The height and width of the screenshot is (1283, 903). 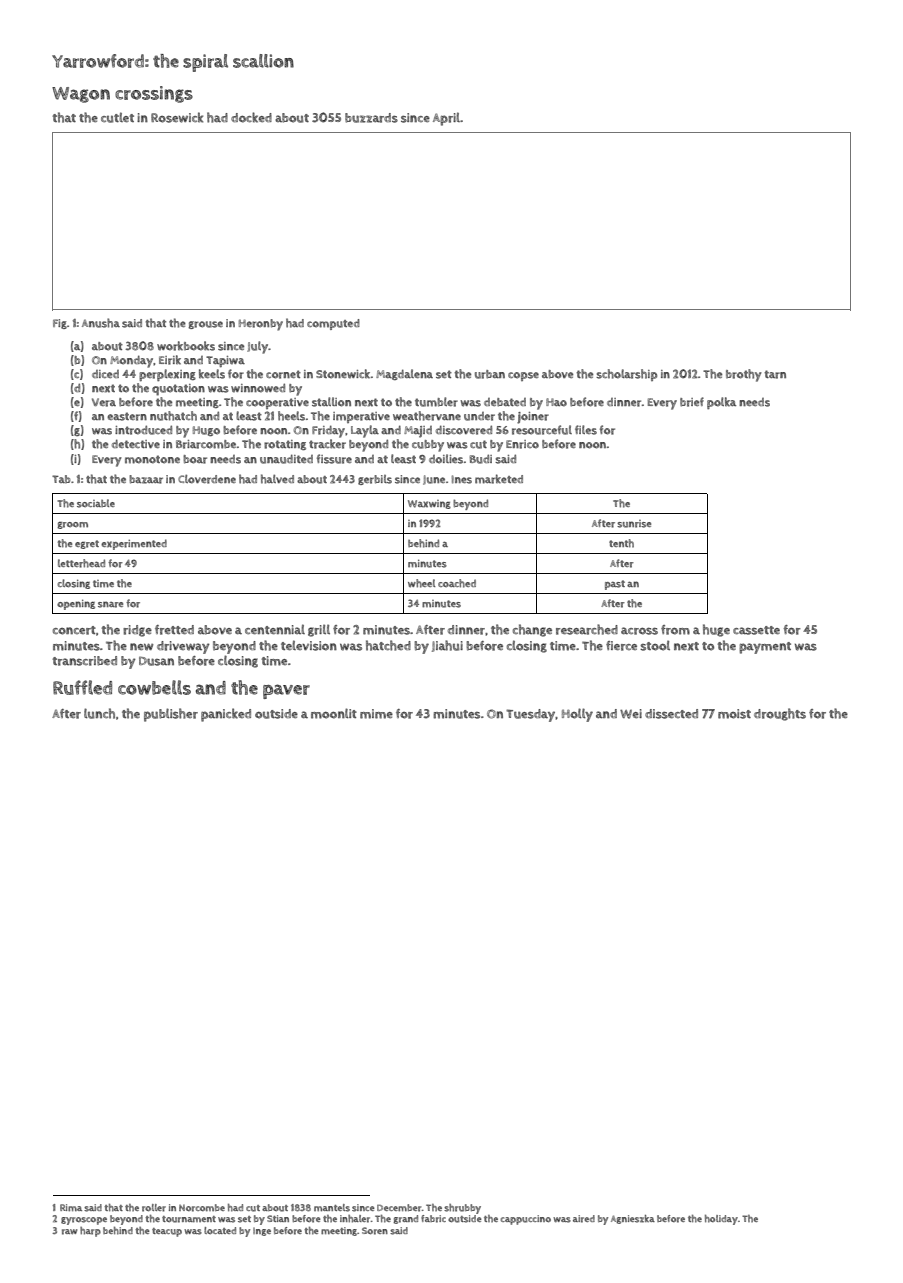 What do you see at coordinates (99, 713) in the screenshot?
I see `lunch` at bounding box center [99, 713].
